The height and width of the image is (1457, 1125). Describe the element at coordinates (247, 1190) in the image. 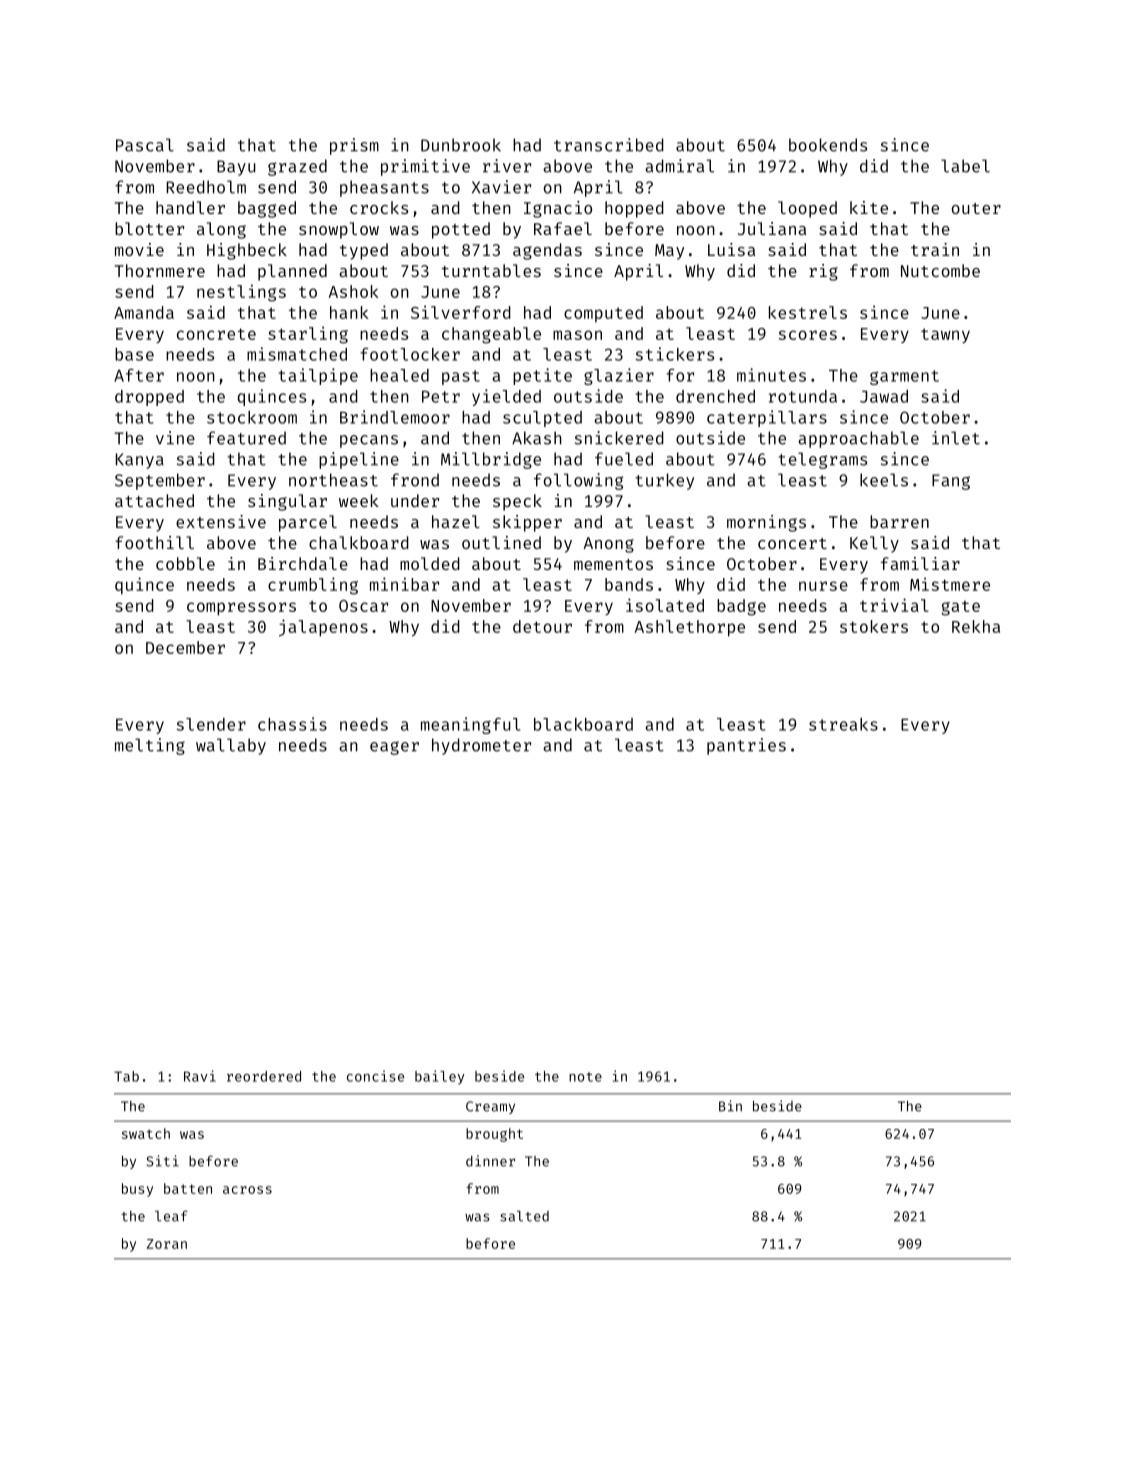

I see `across` at that location.
